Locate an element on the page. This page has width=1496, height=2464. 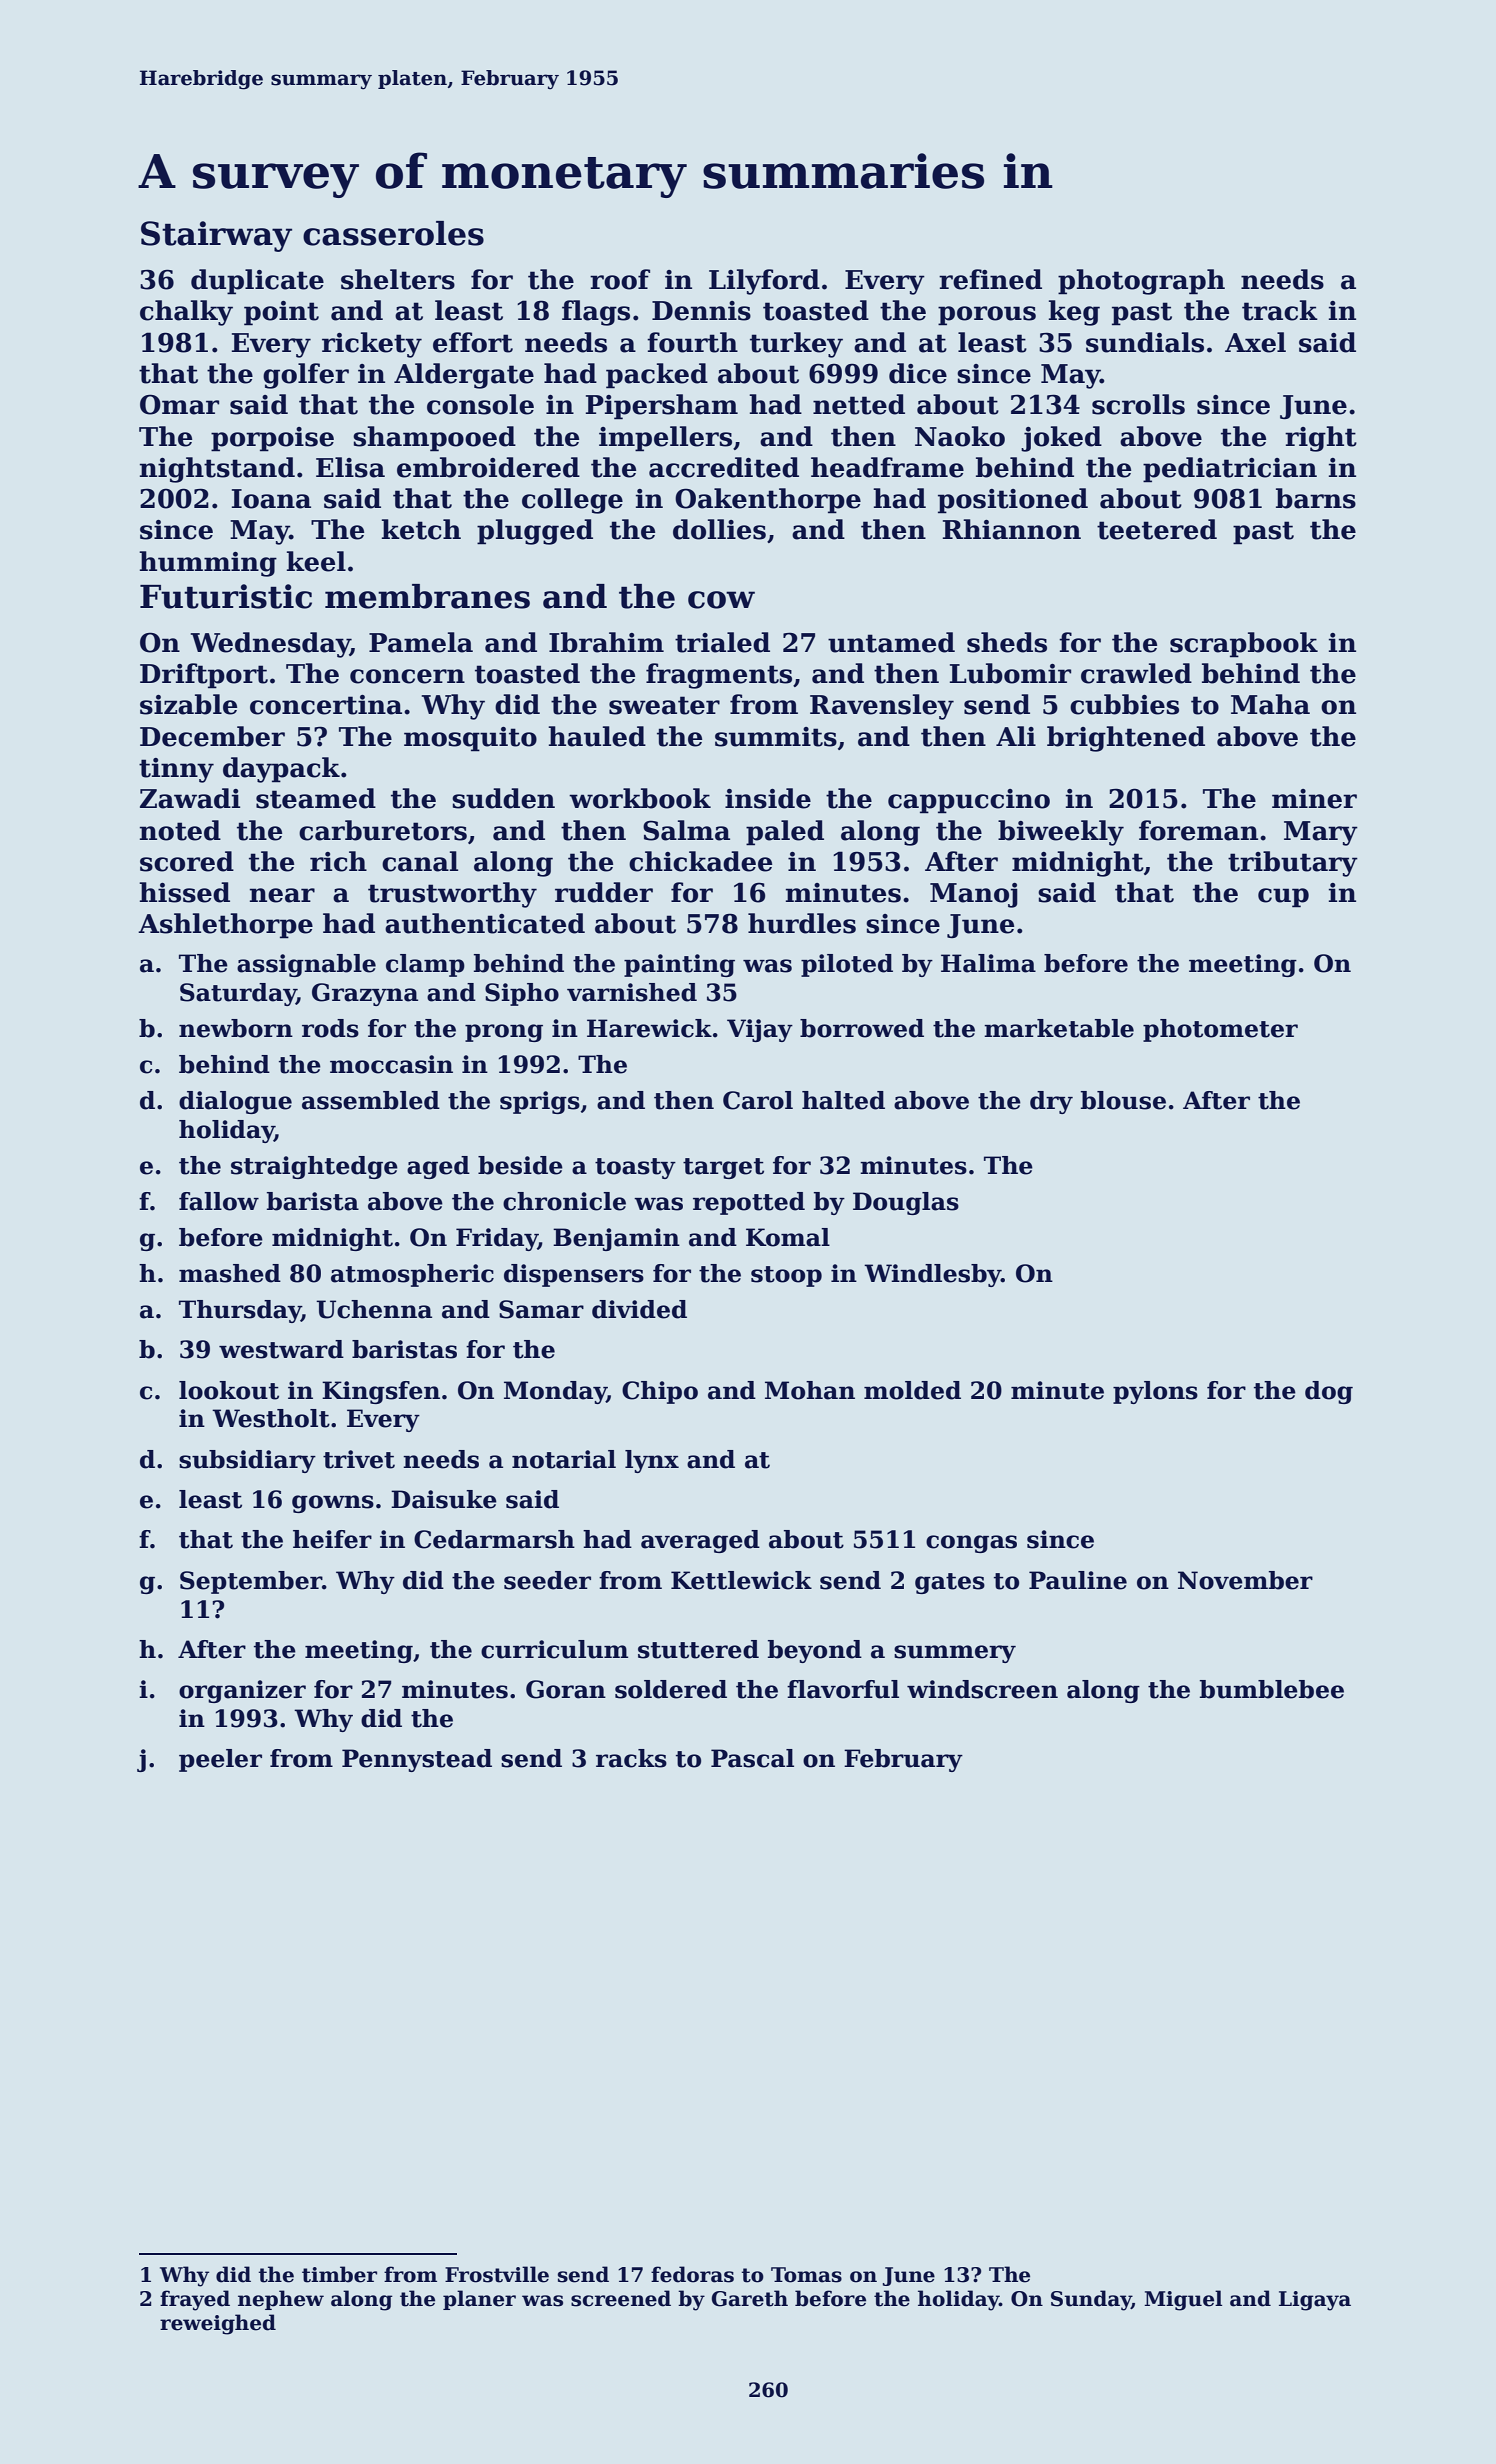
Chipo is located at coordinates (660, 1392).
